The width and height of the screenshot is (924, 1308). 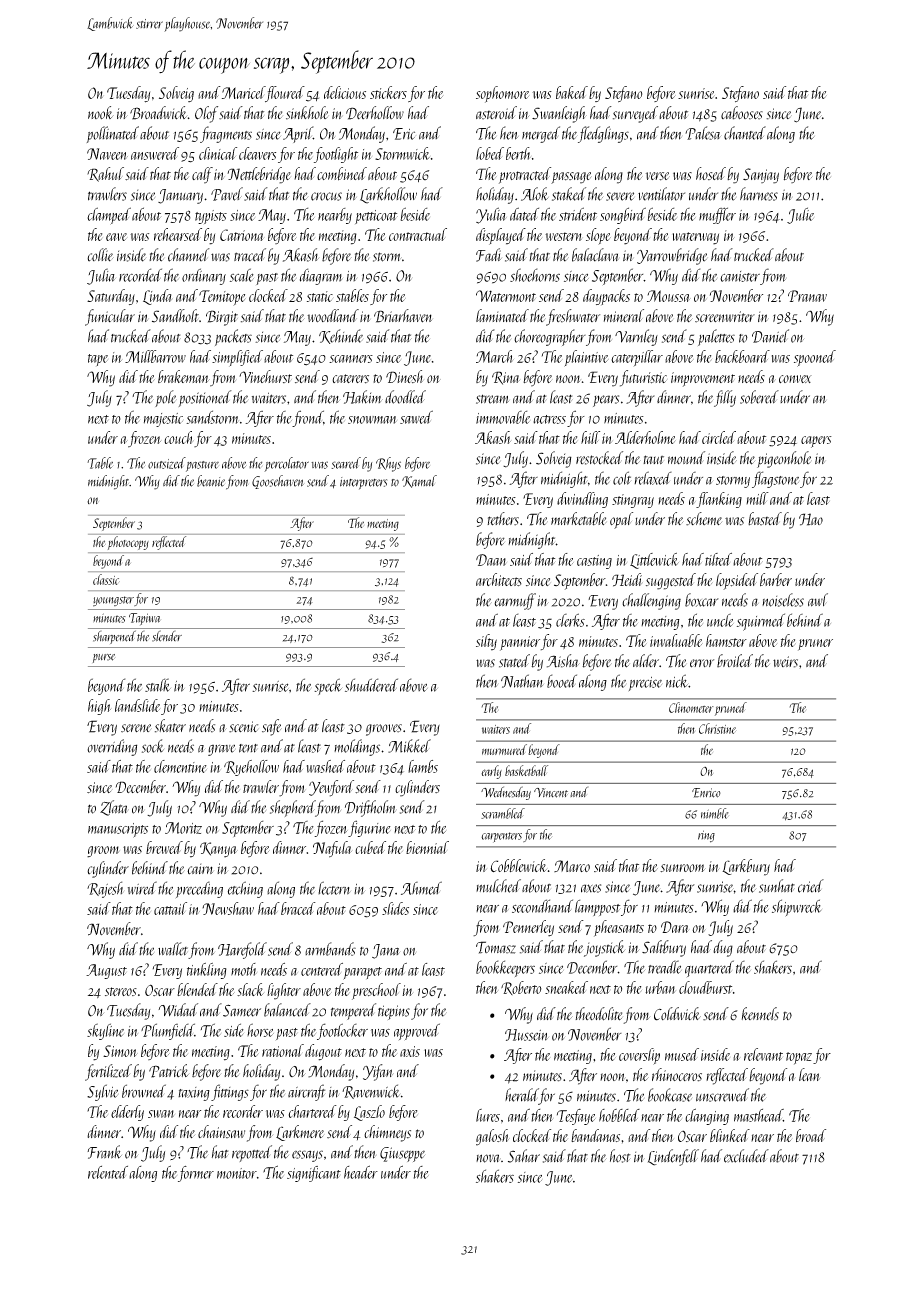 What do you see at coordinates (250, 989) in the screenshot?
I see `slack` at bounding box center [250, 989].
